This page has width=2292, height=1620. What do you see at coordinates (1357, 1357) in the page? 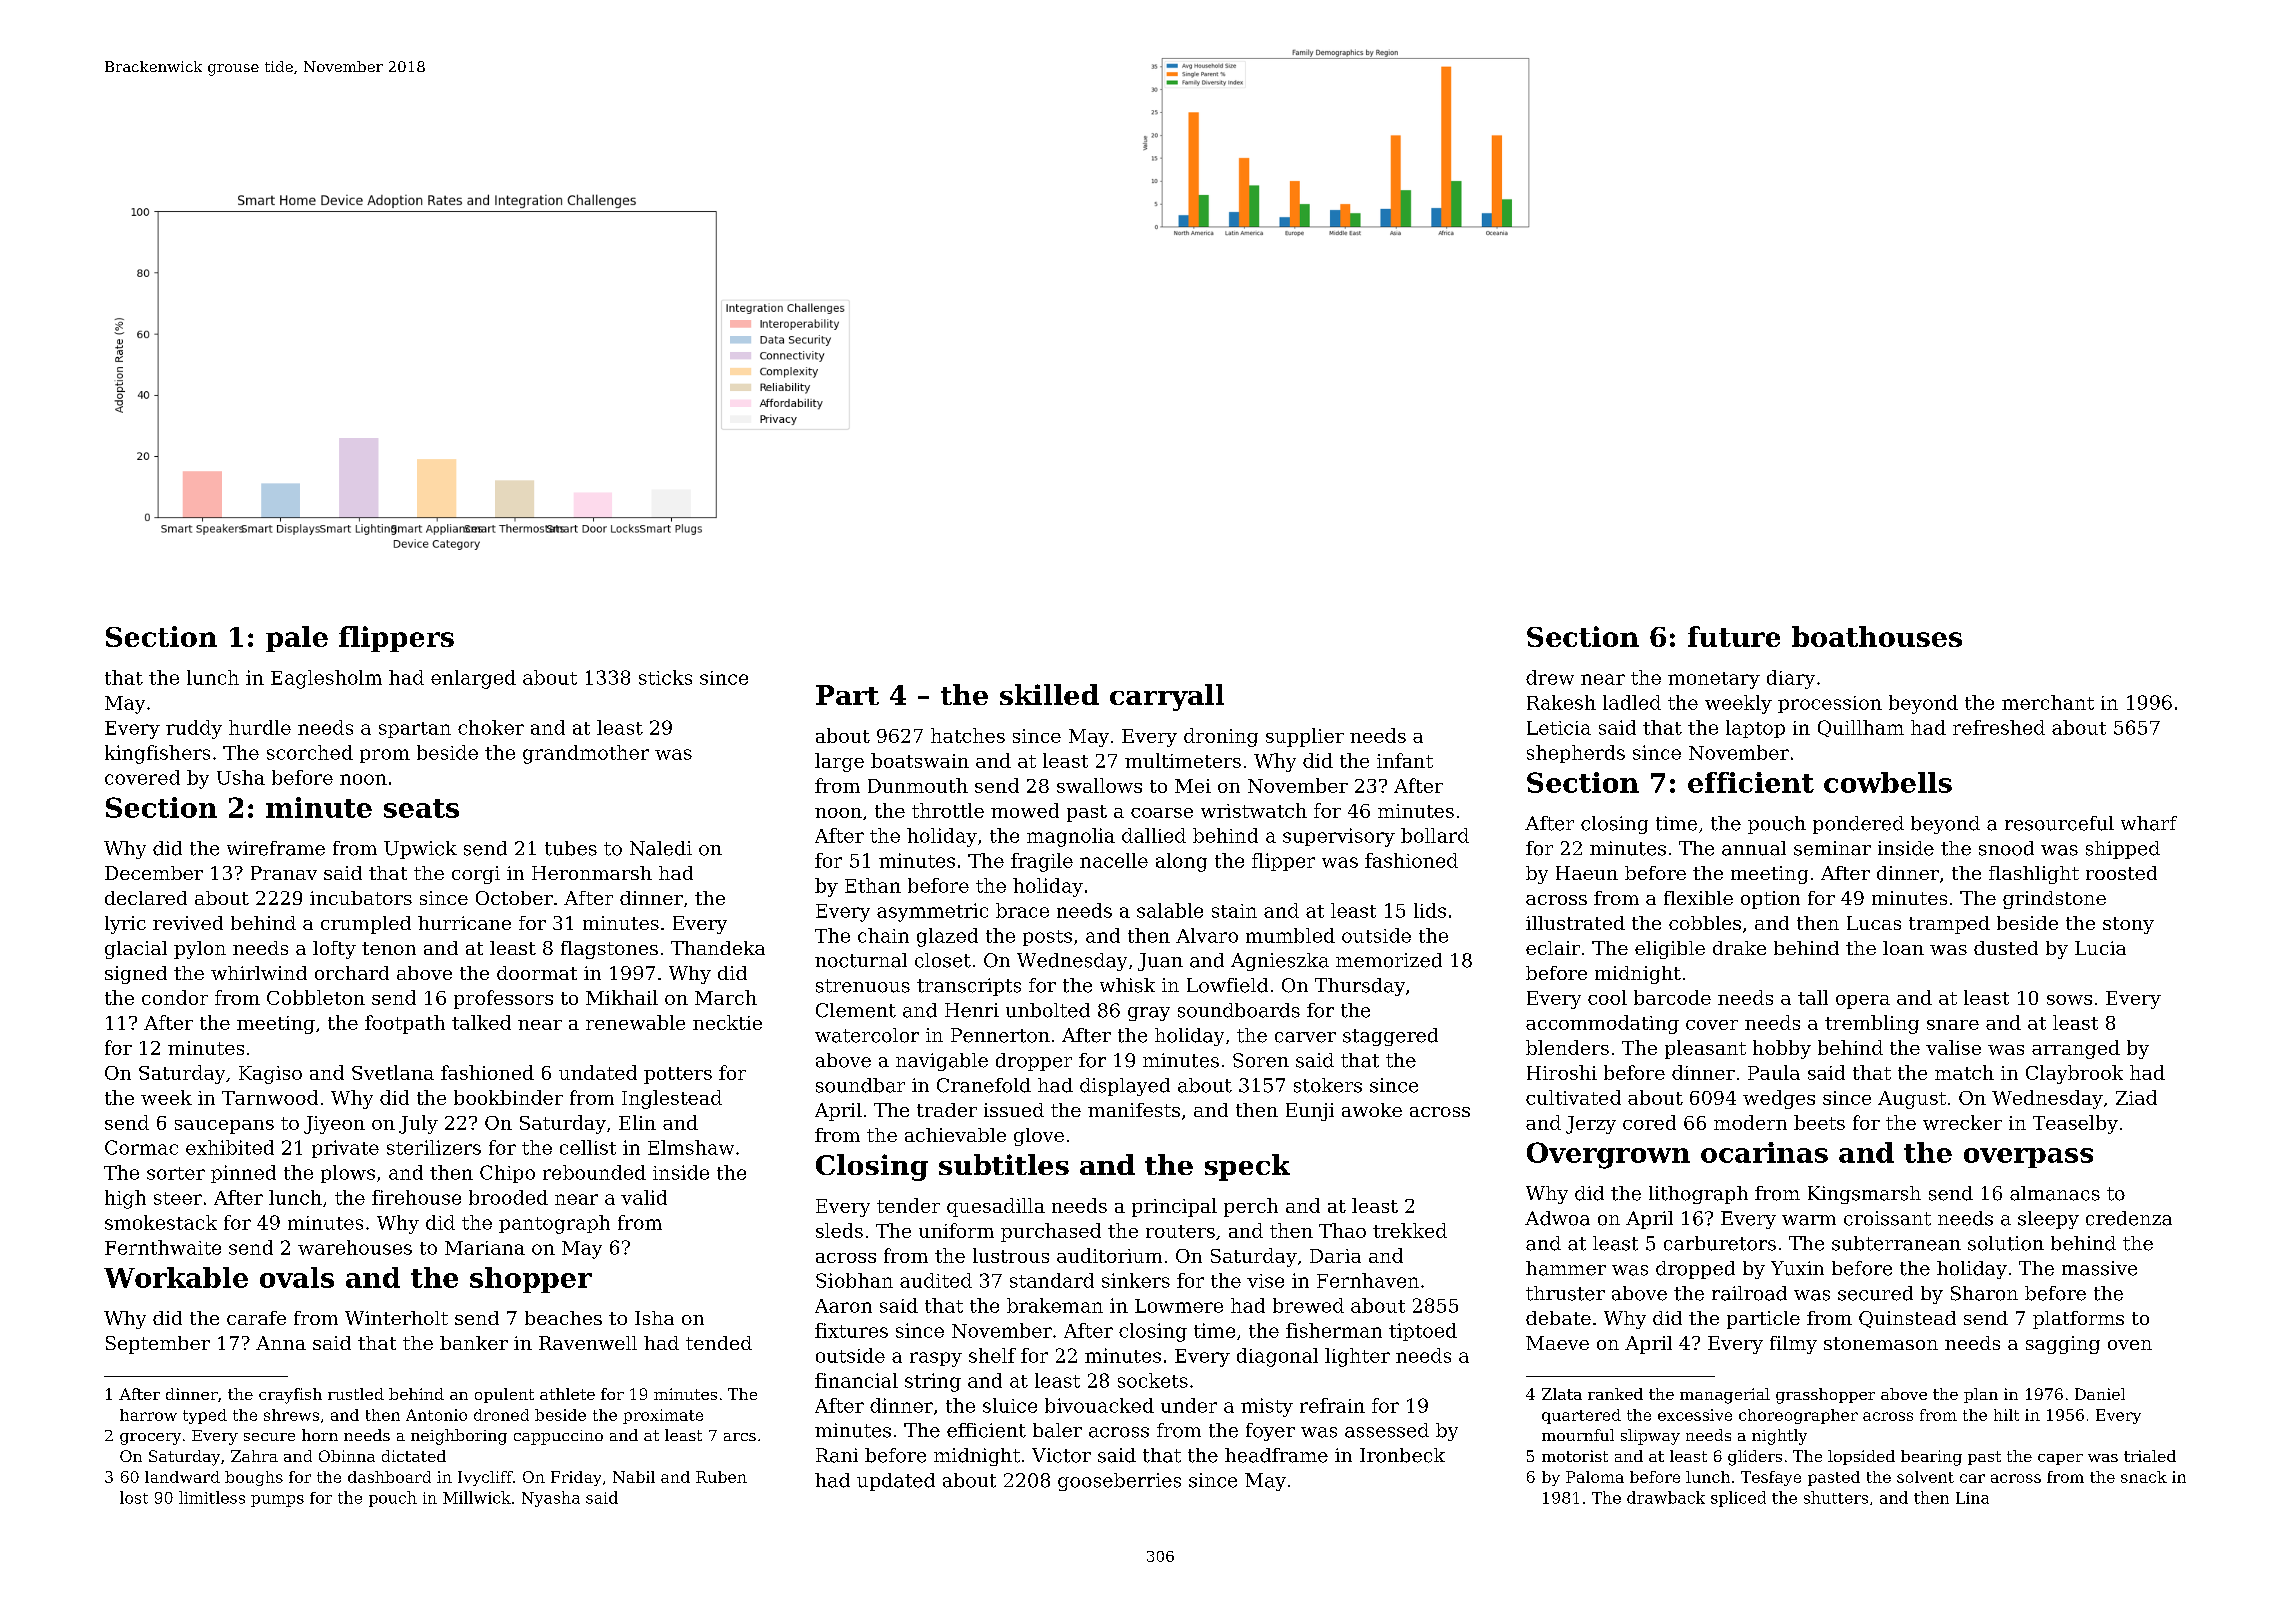
I see `lighter` at bounding box center [1357, 1357].
